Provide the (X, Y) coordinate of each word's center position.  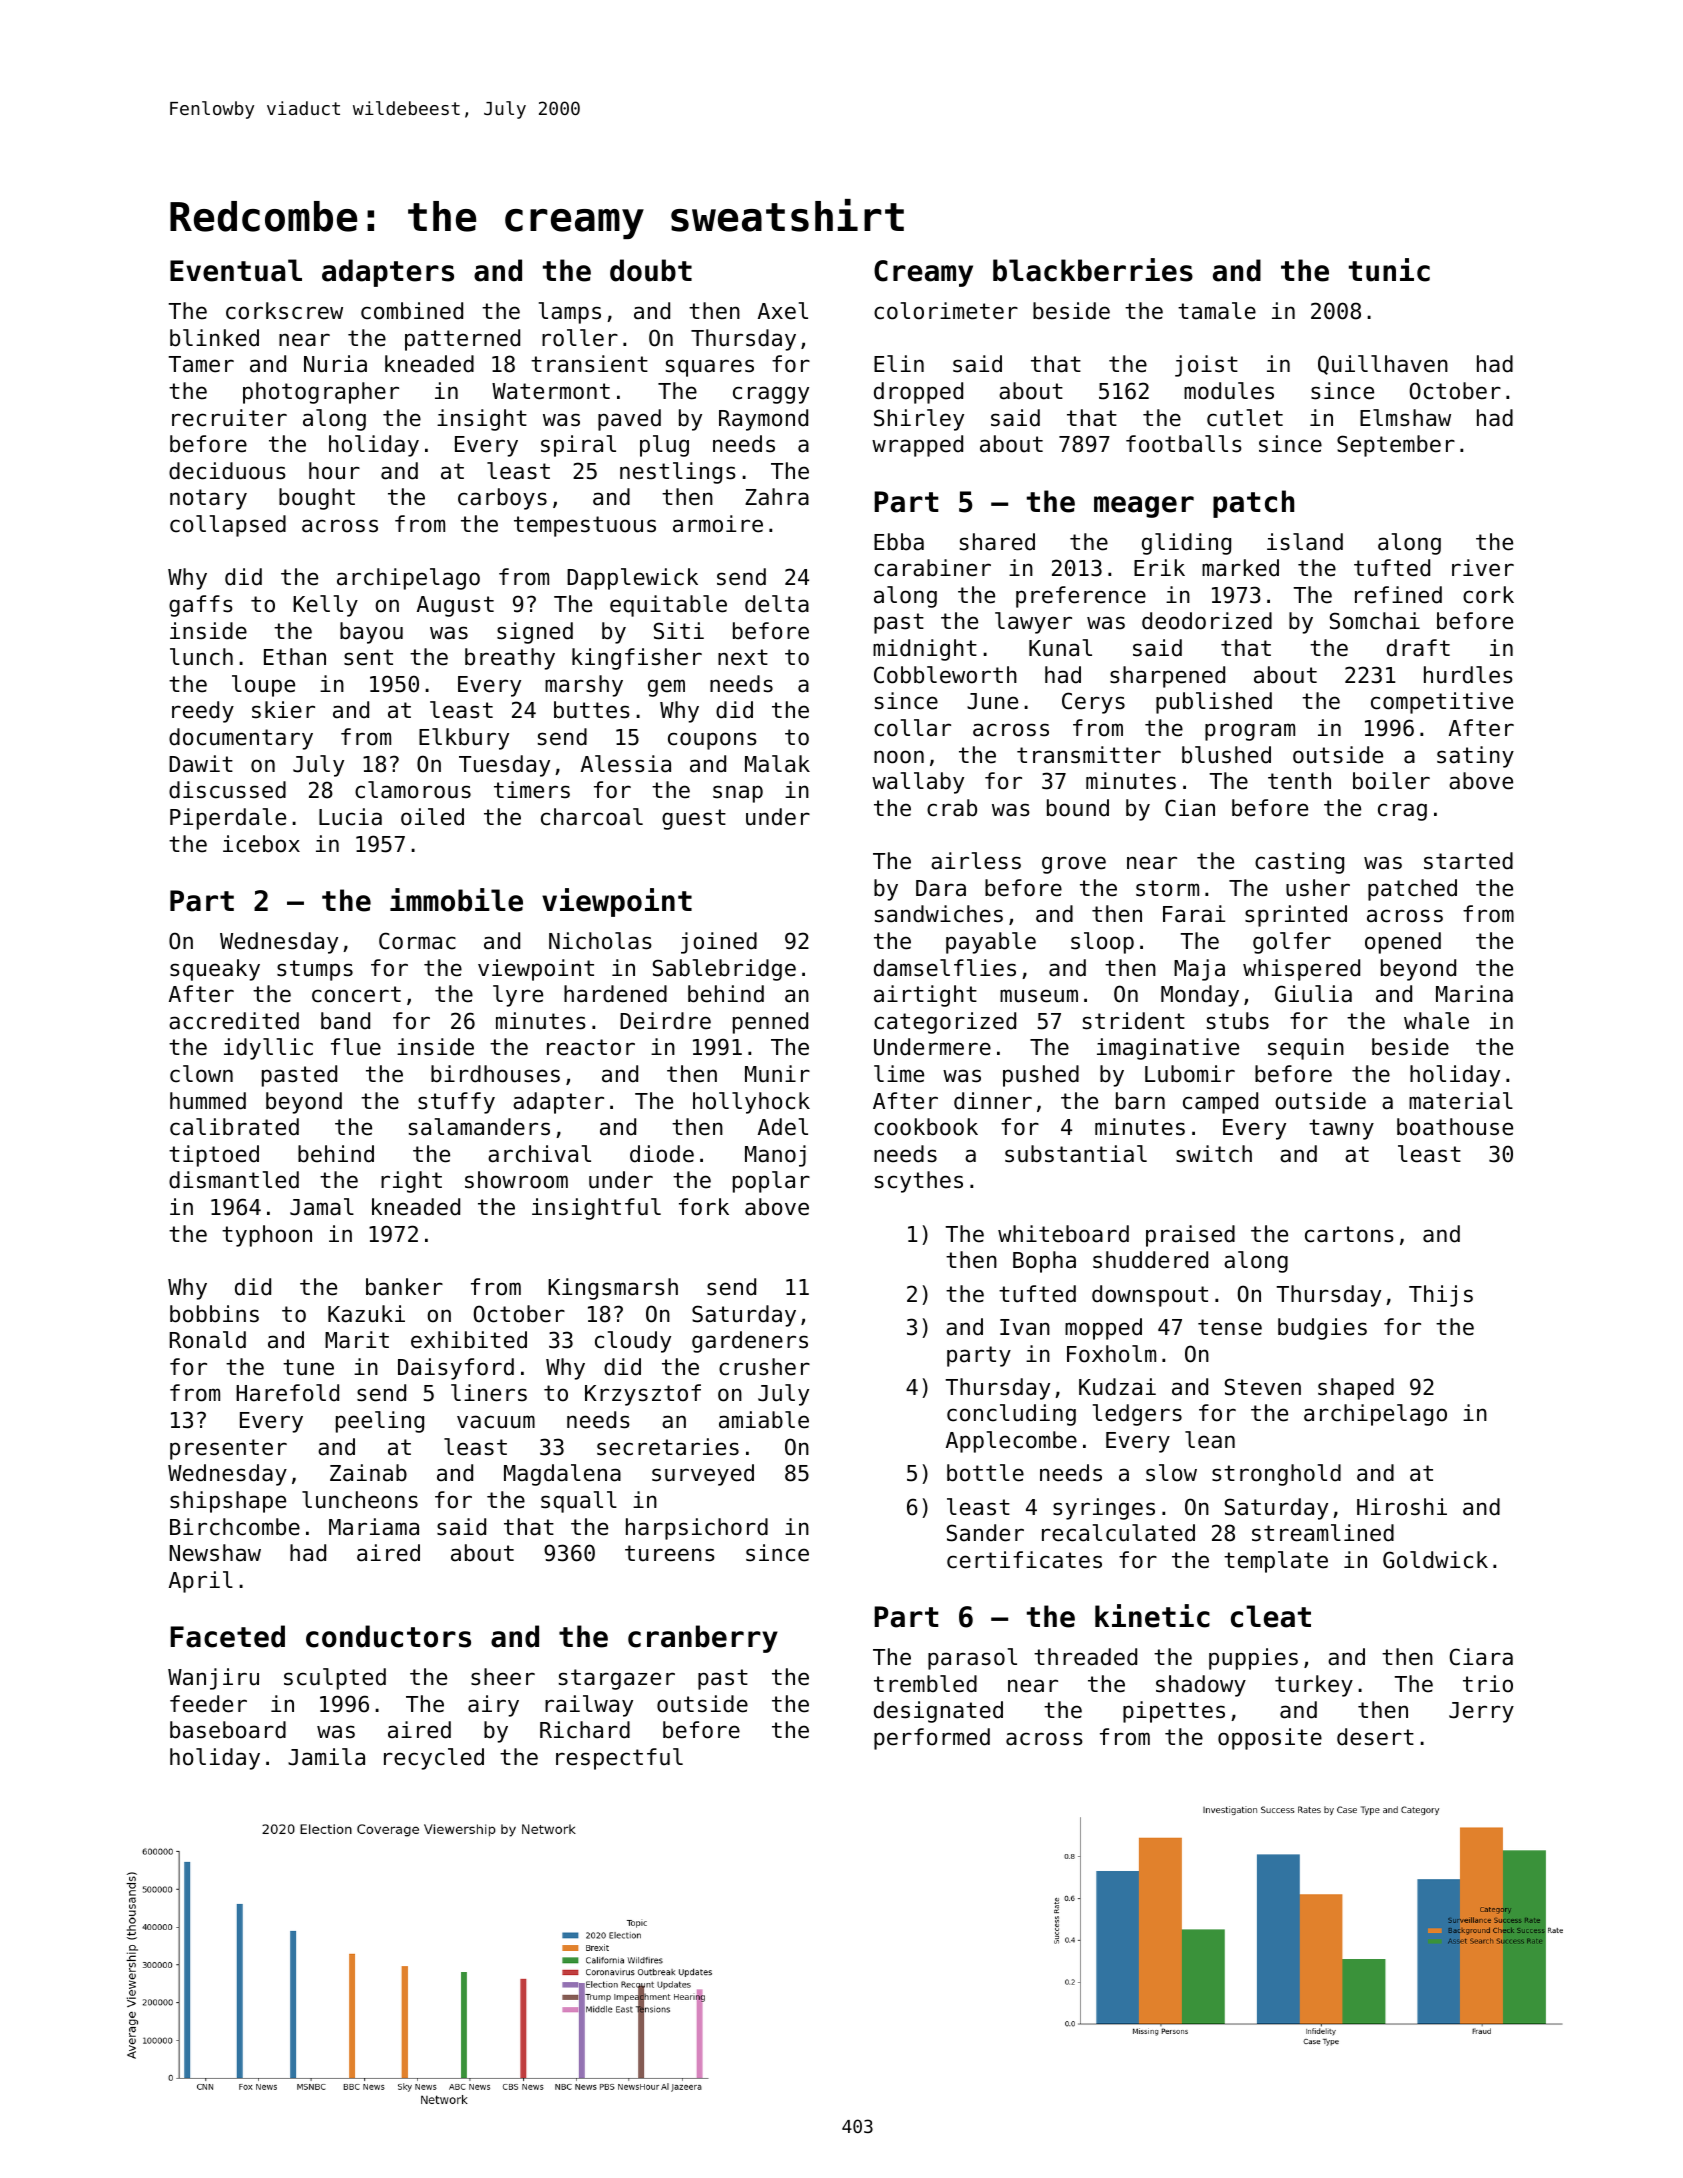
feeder (208, 1704)
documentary (241, 739)
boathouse (1455, 1127)
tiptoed (214, 1156)
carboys (502, 499)
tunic (1389, 270)
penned (770, 1023)
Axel (783, 311)
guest (694, 819)
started (1468, 861)
